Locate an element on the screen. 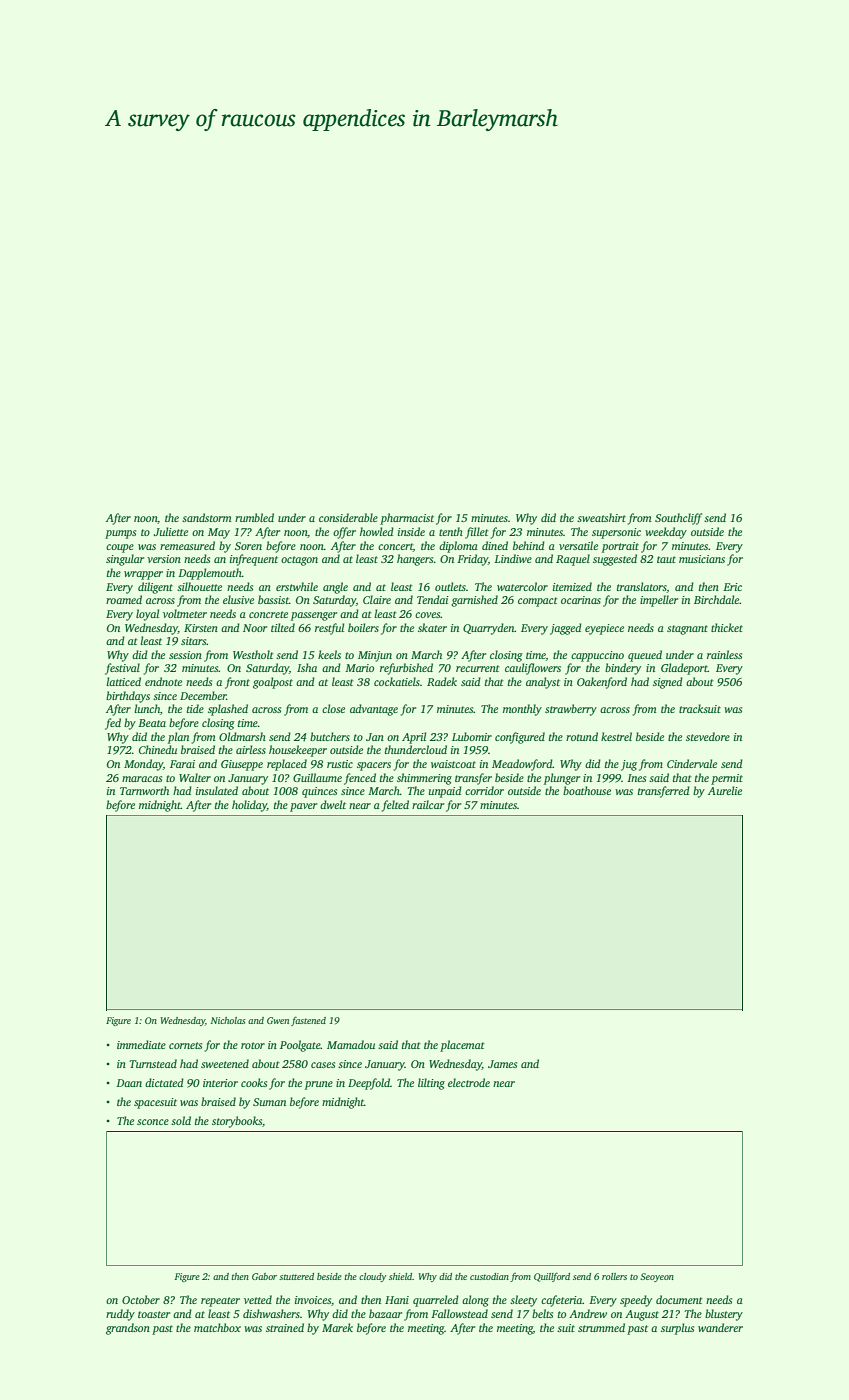 The image size is (849, 1400). wanderer is located at coordinates (720, 1327).
